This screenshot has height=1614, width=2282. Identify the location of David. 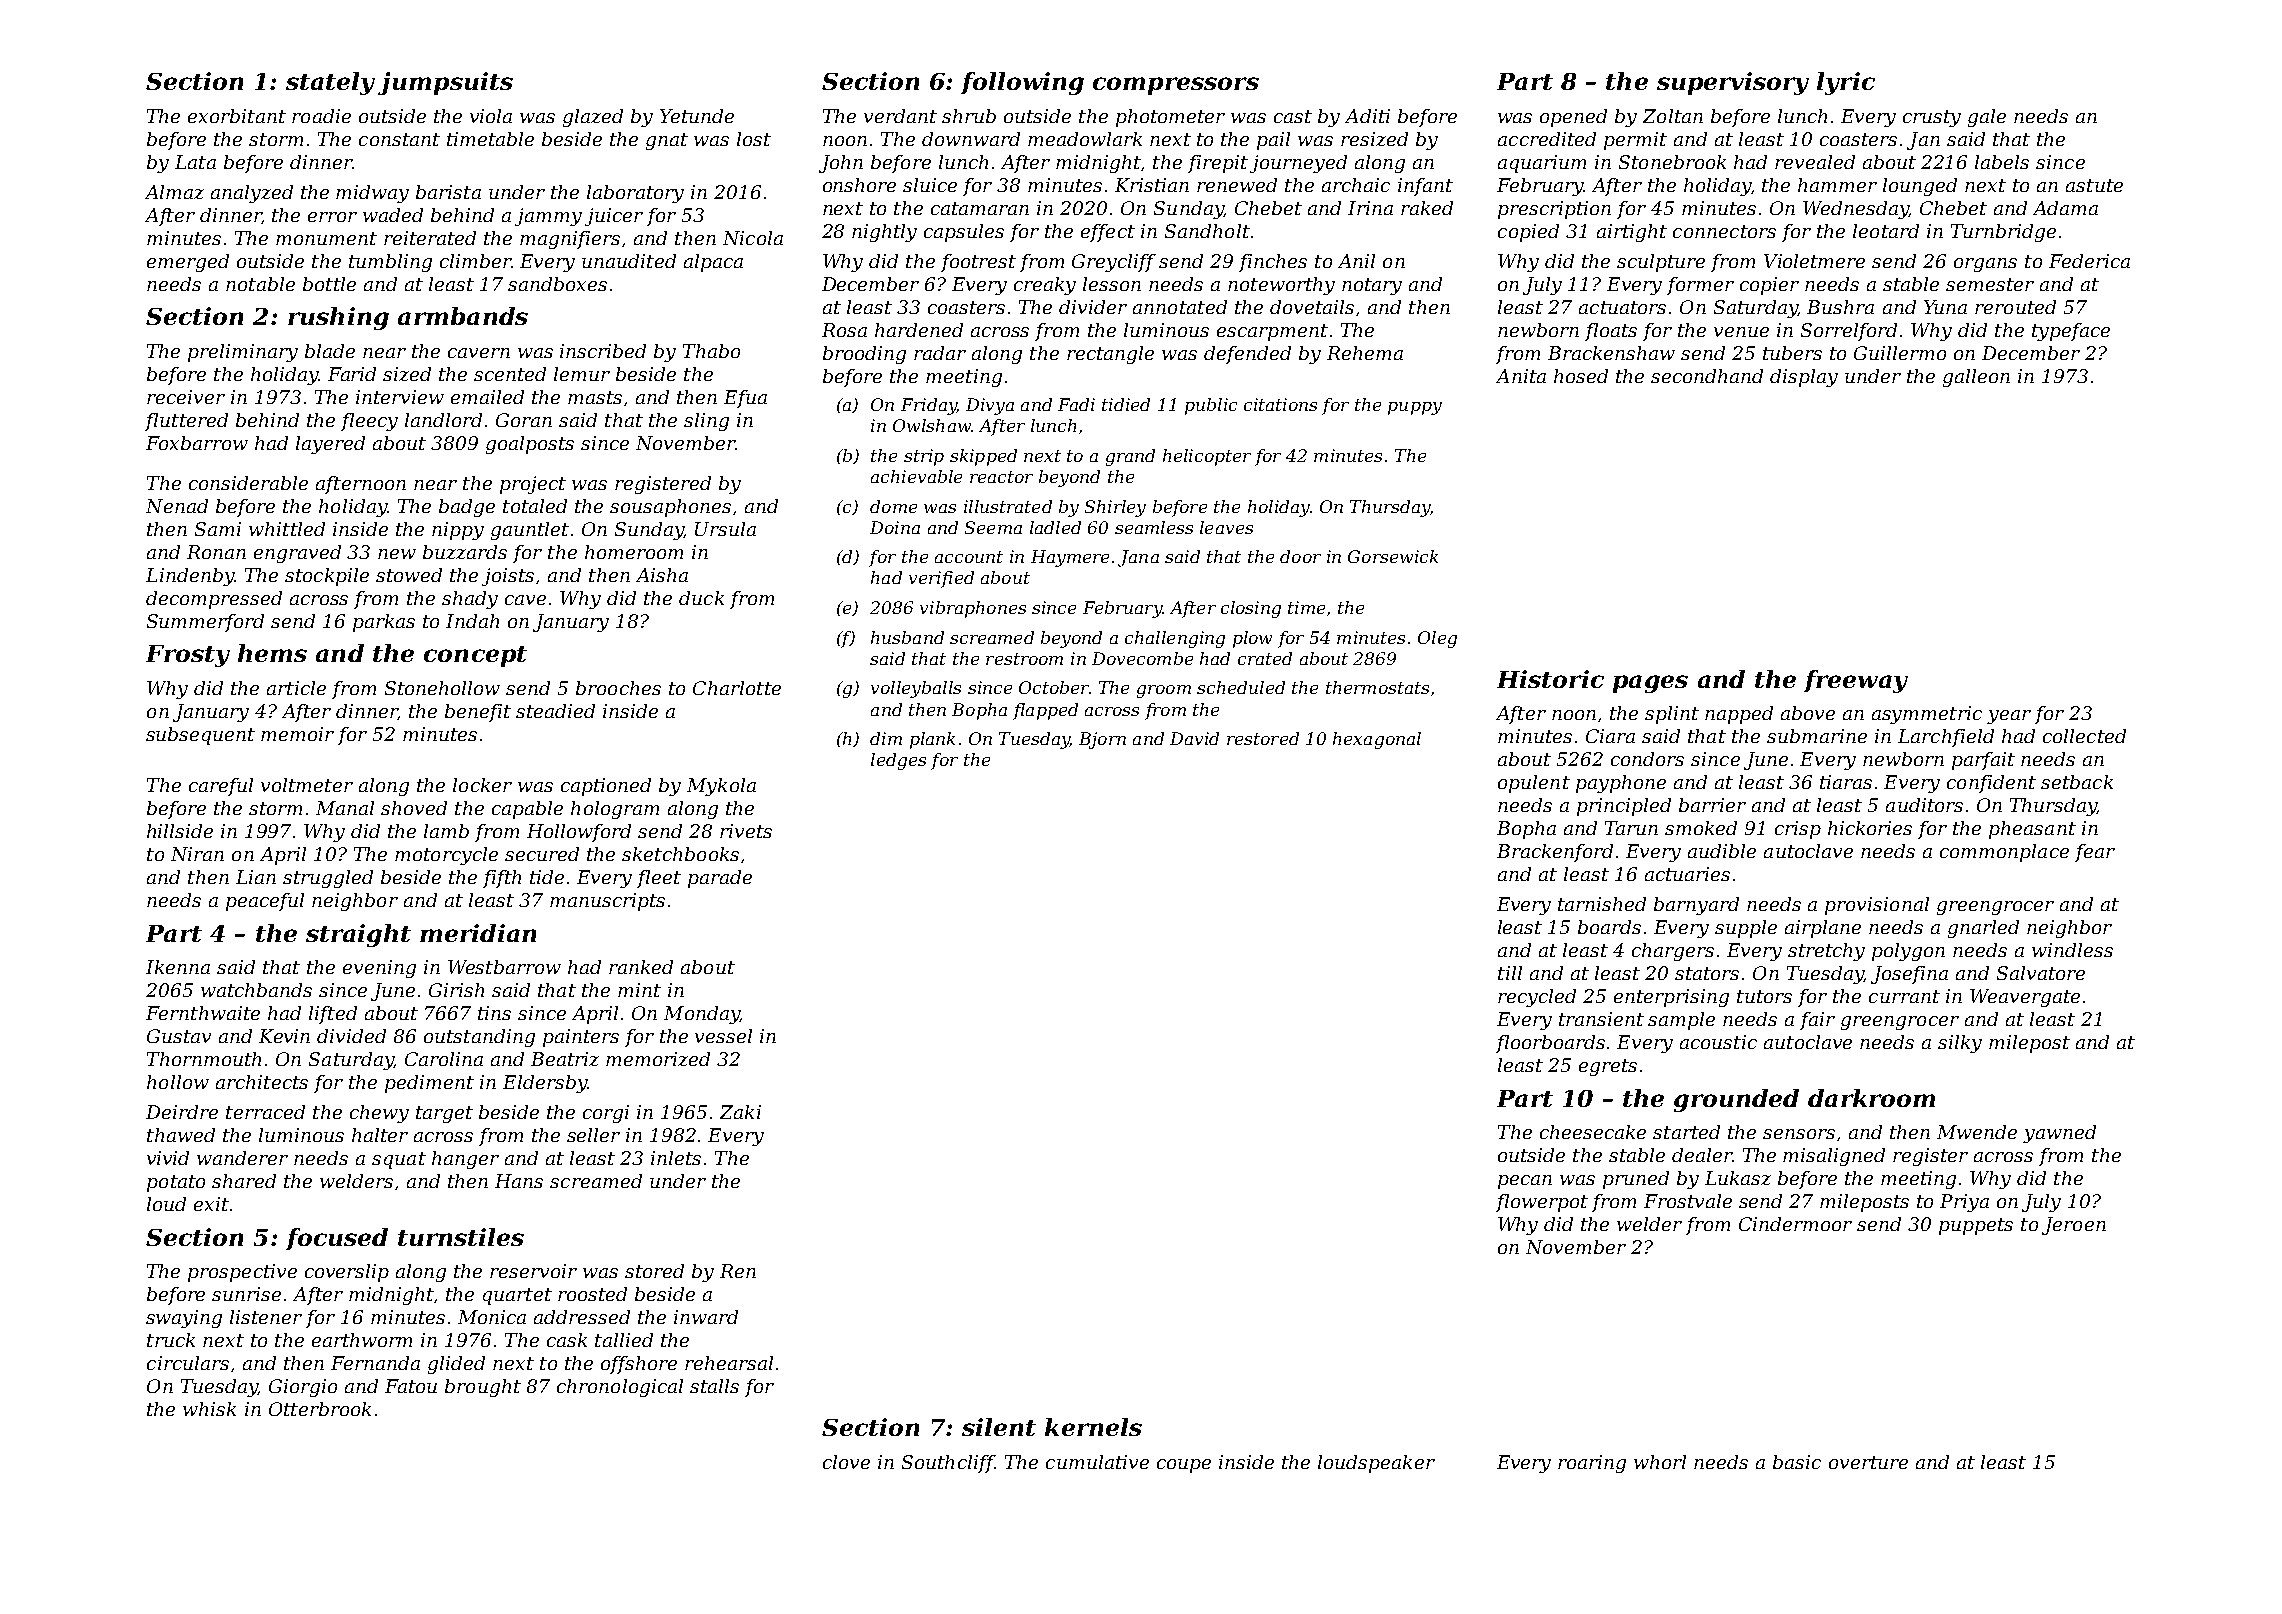
(1194, 738).
